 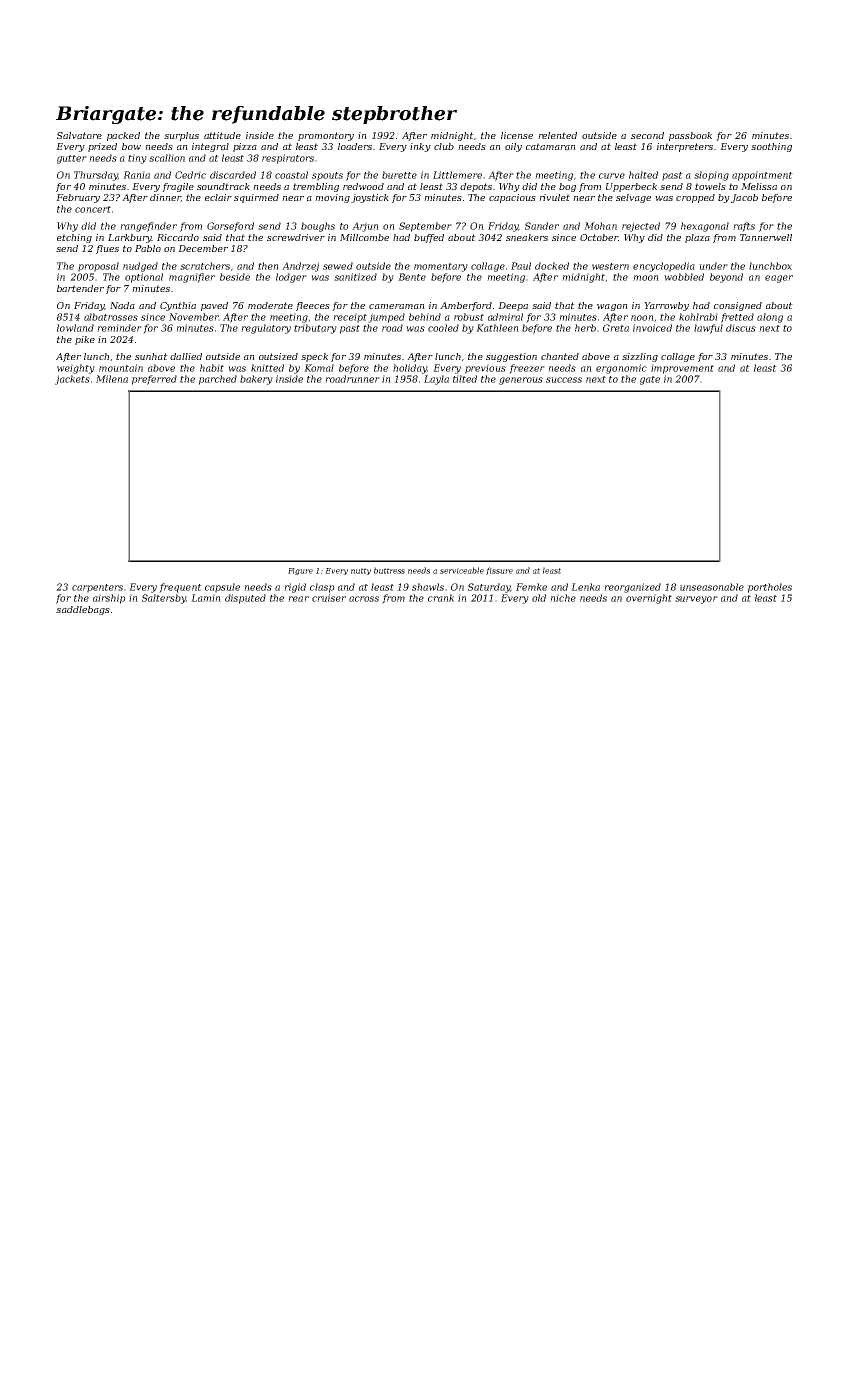 I want to click on capsule, so click(x=222, y=588).
